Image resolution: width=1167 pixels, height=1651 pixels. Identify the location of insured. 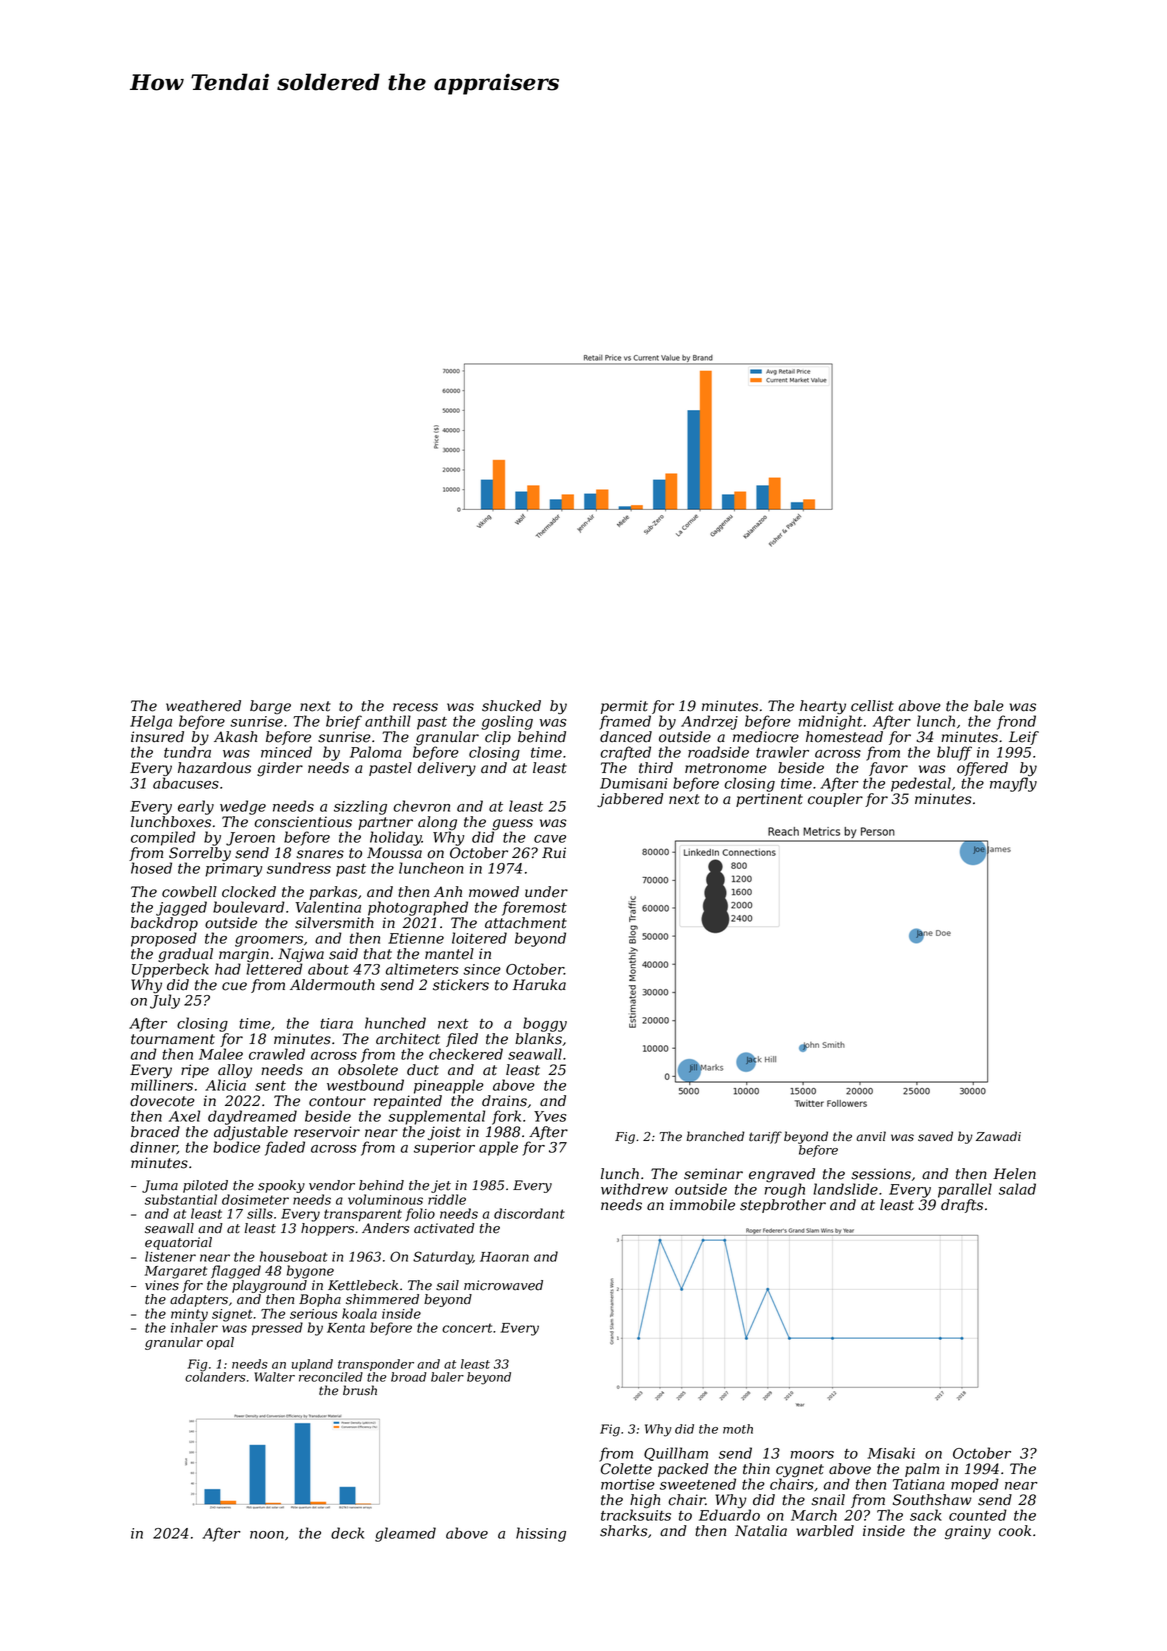
(157, 737).
